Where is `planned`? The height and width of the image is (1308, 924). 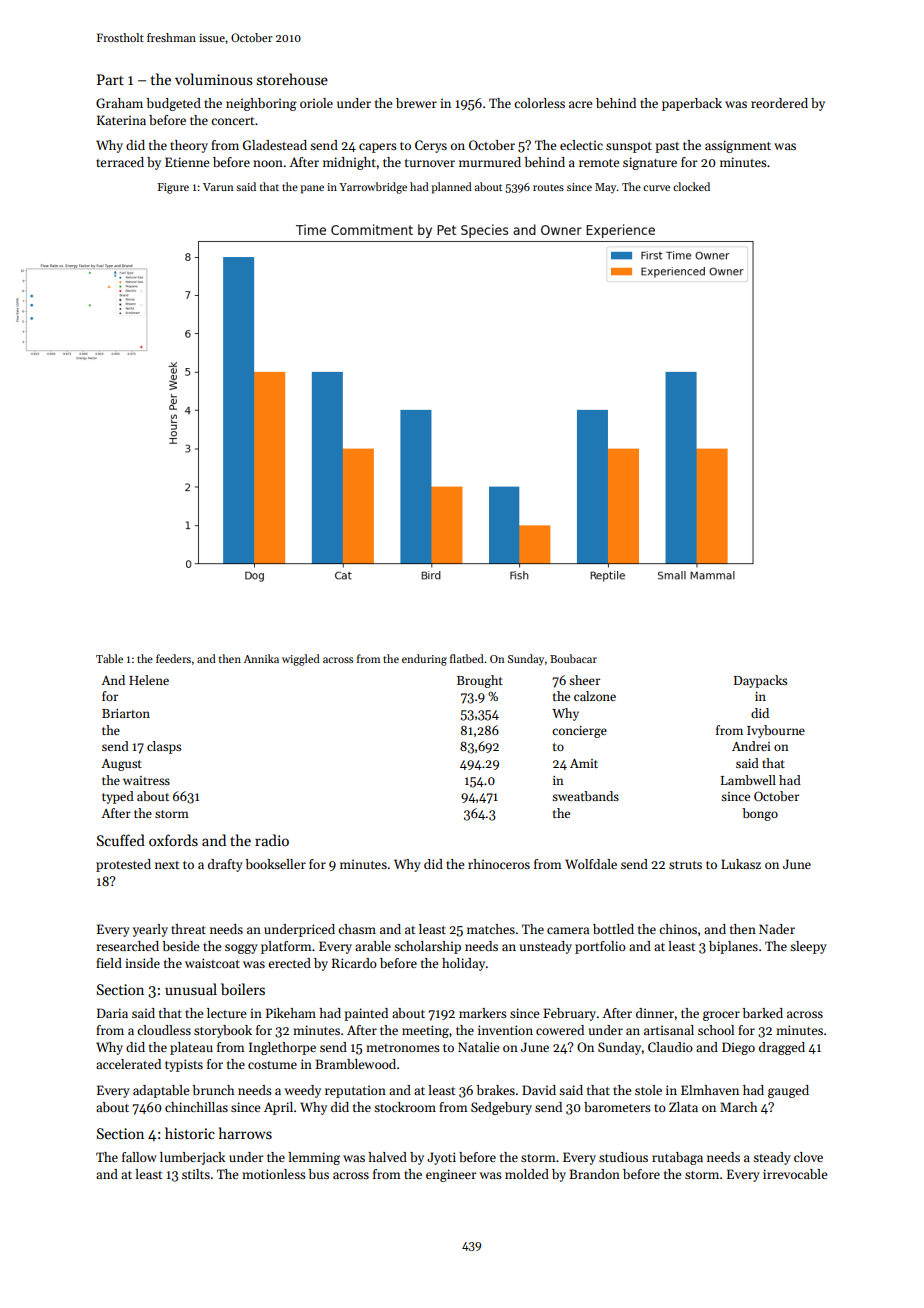 planned is located at coordinates (451, 188).
